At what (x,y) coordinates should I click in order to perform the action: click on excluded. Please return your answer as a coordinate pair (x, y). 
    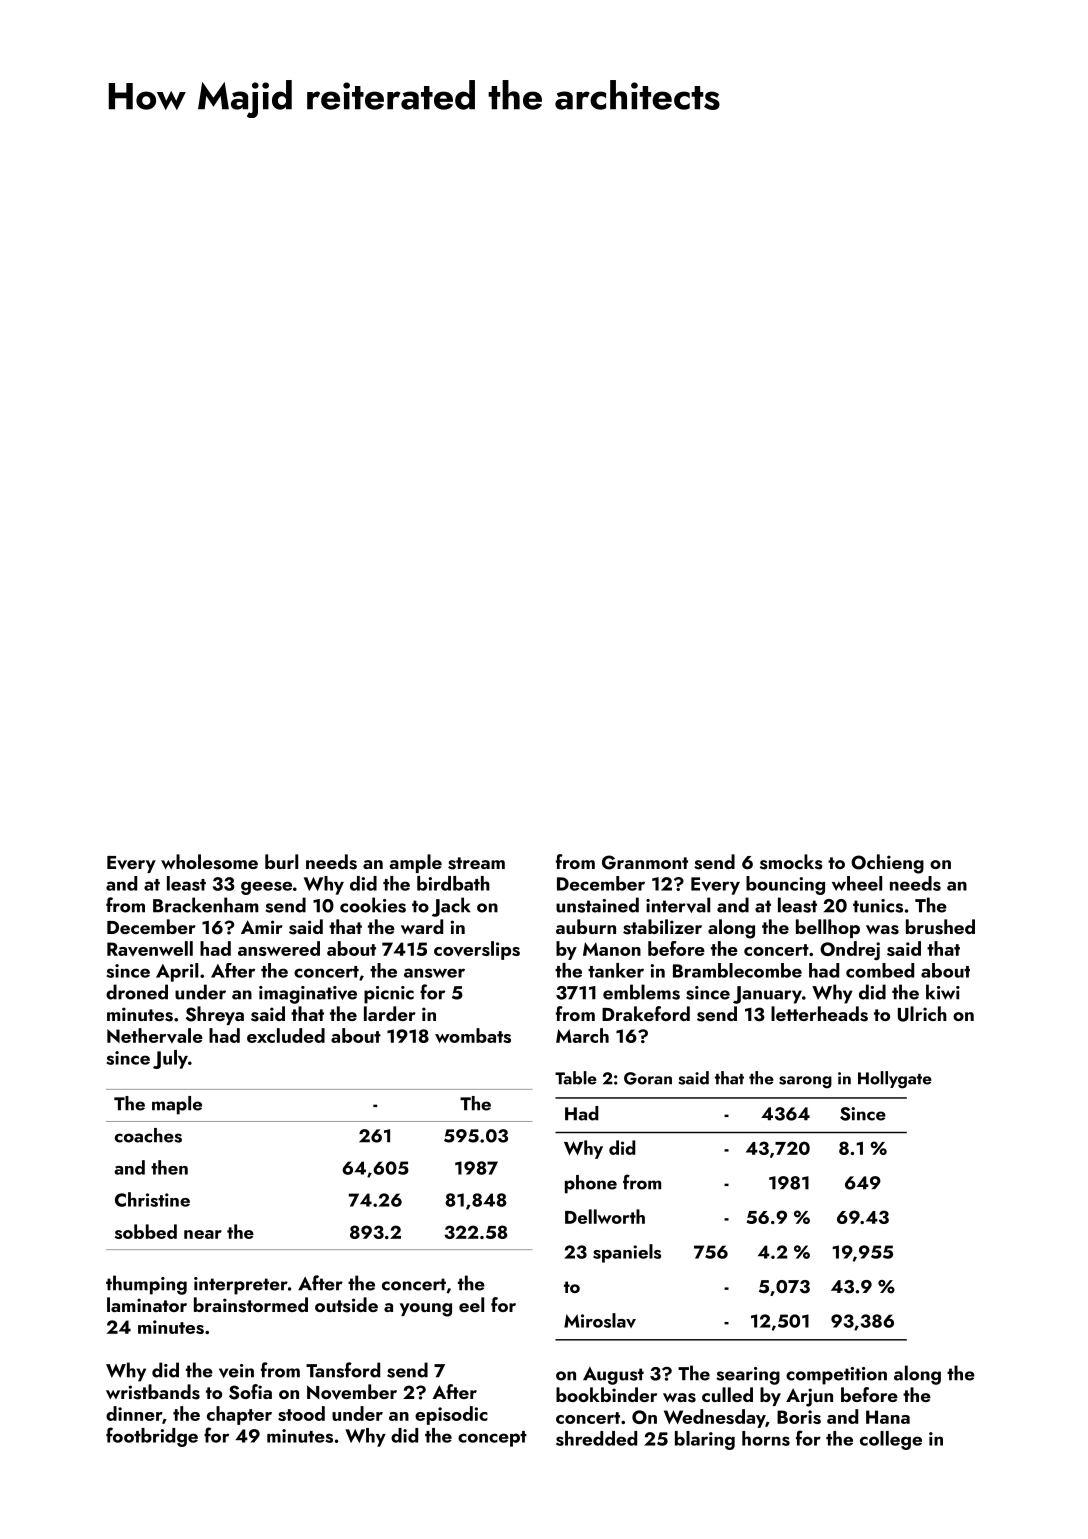
    Looking at the image, I should click on (286, 1035).
